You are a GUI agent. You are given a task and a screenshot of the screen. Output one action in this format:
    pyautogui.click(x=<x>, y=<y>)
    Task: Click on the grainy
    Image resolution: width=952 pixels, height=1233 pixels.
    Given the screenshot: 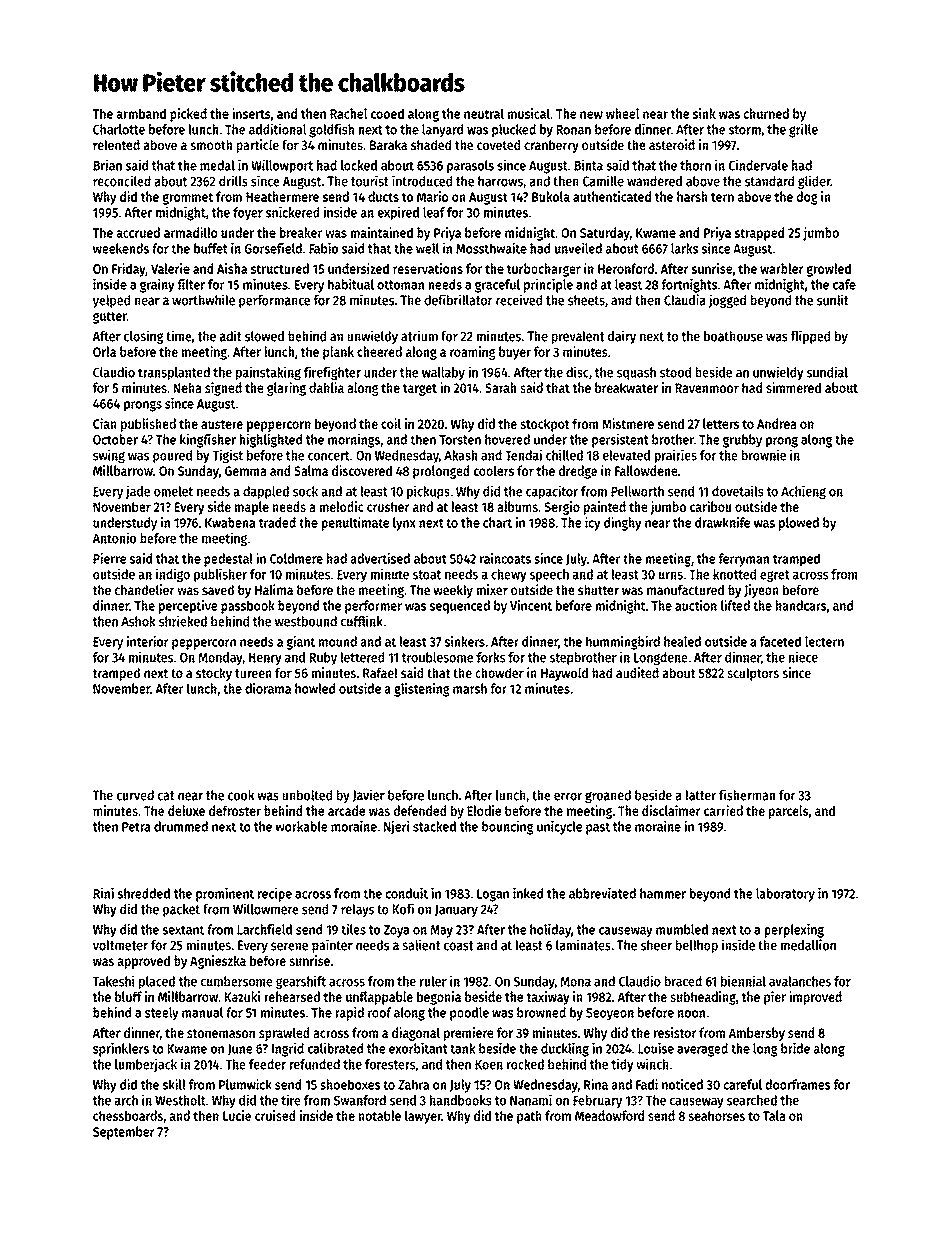 What is the action you would take?
    pyautogui.click(x=157, y=286)
